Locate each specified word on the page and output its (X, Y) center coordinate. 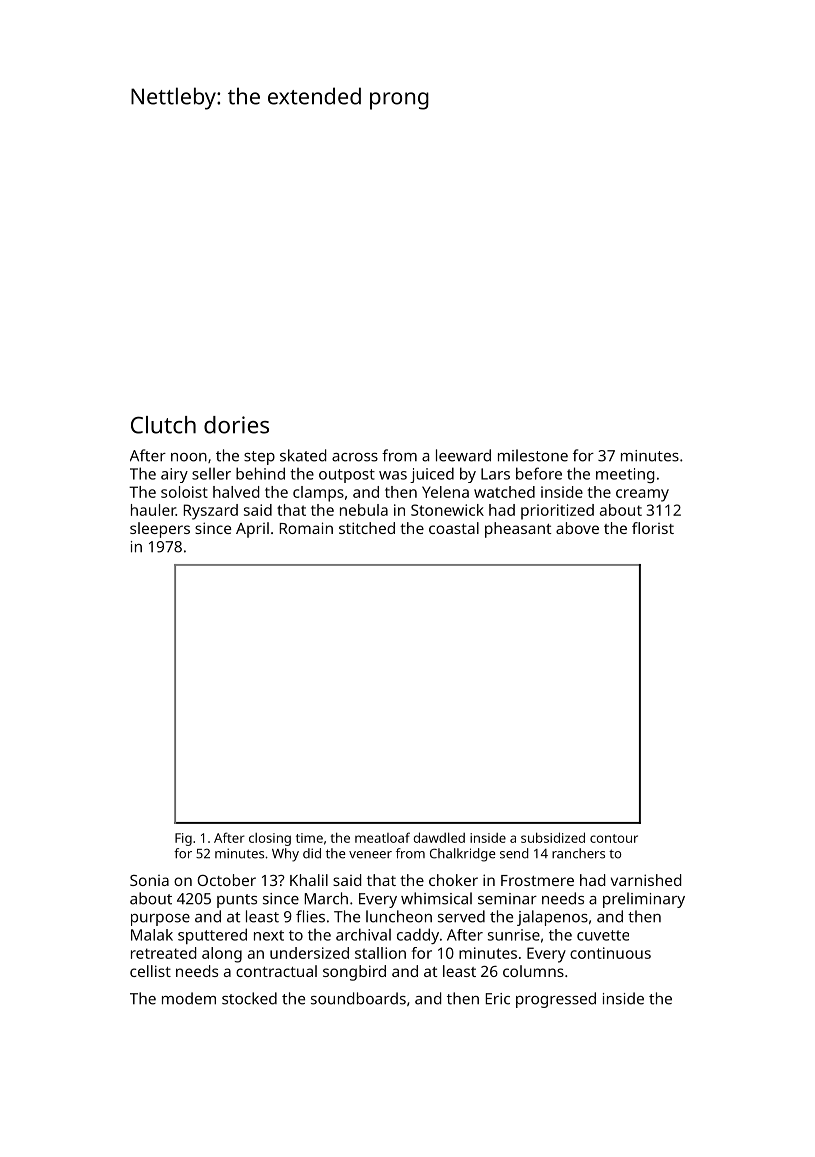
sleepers (160, 530)
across (355, 457)
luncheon (399, 916)
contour (614, 838)
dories (236, 425)
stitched (367, 528)
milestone (533, 455)
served (461, 916)
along (222, 955)
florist (653, 528)
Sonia (149, 880)
